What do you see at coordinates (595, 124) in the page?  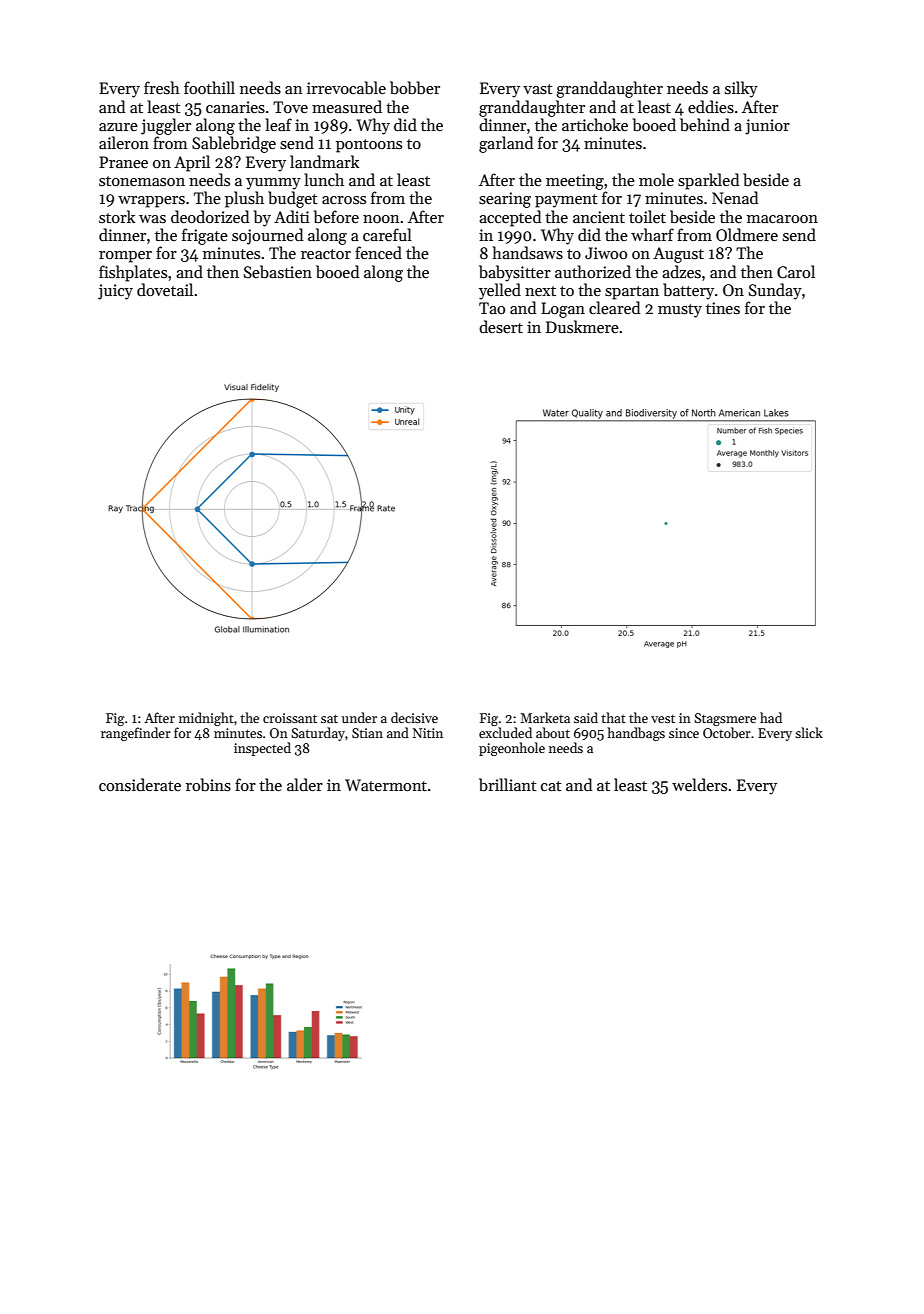 I see `artichoke` at bounding box center [595, 124].
